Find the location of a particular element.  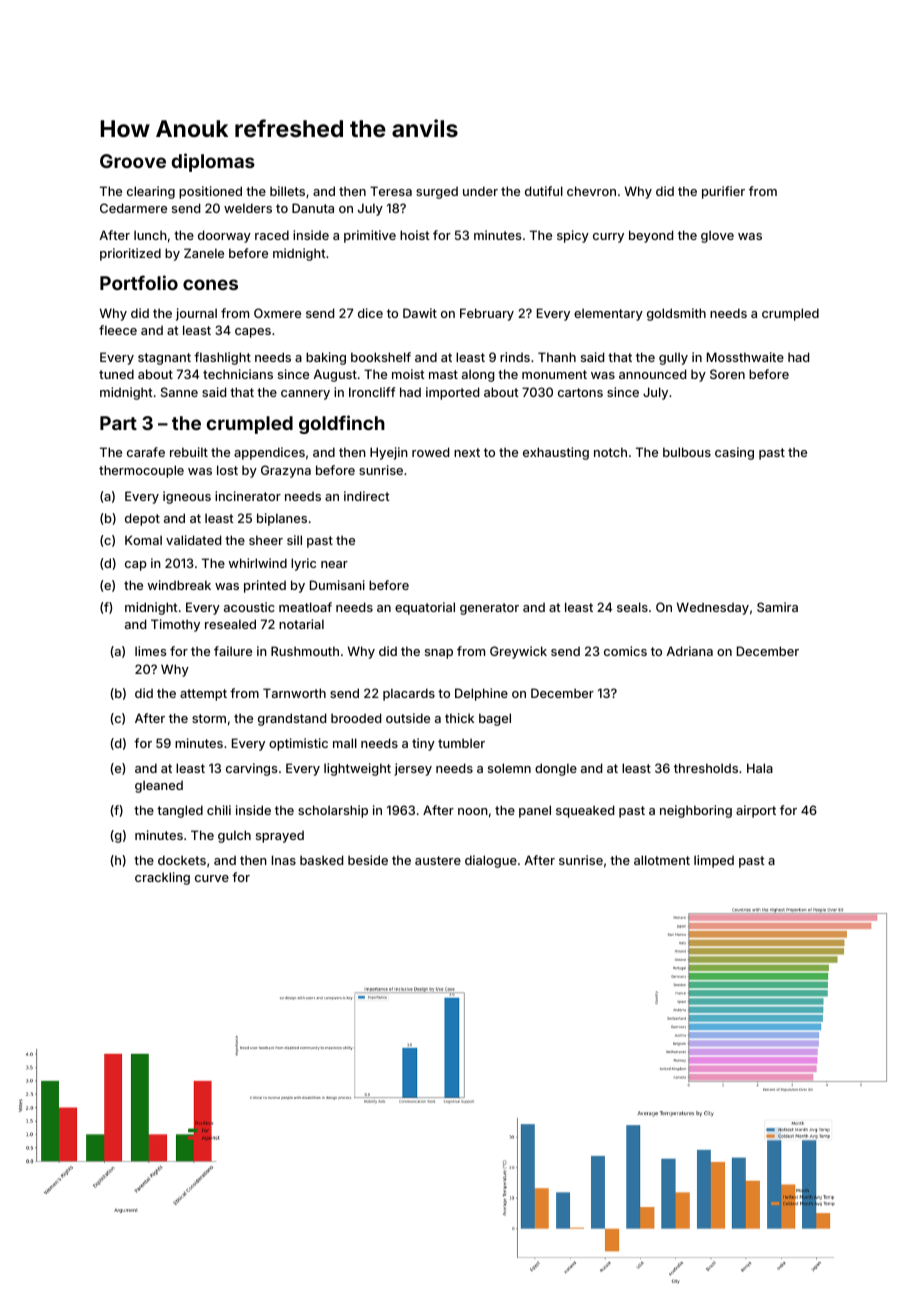

limped is located at coordinates (714, 861).
